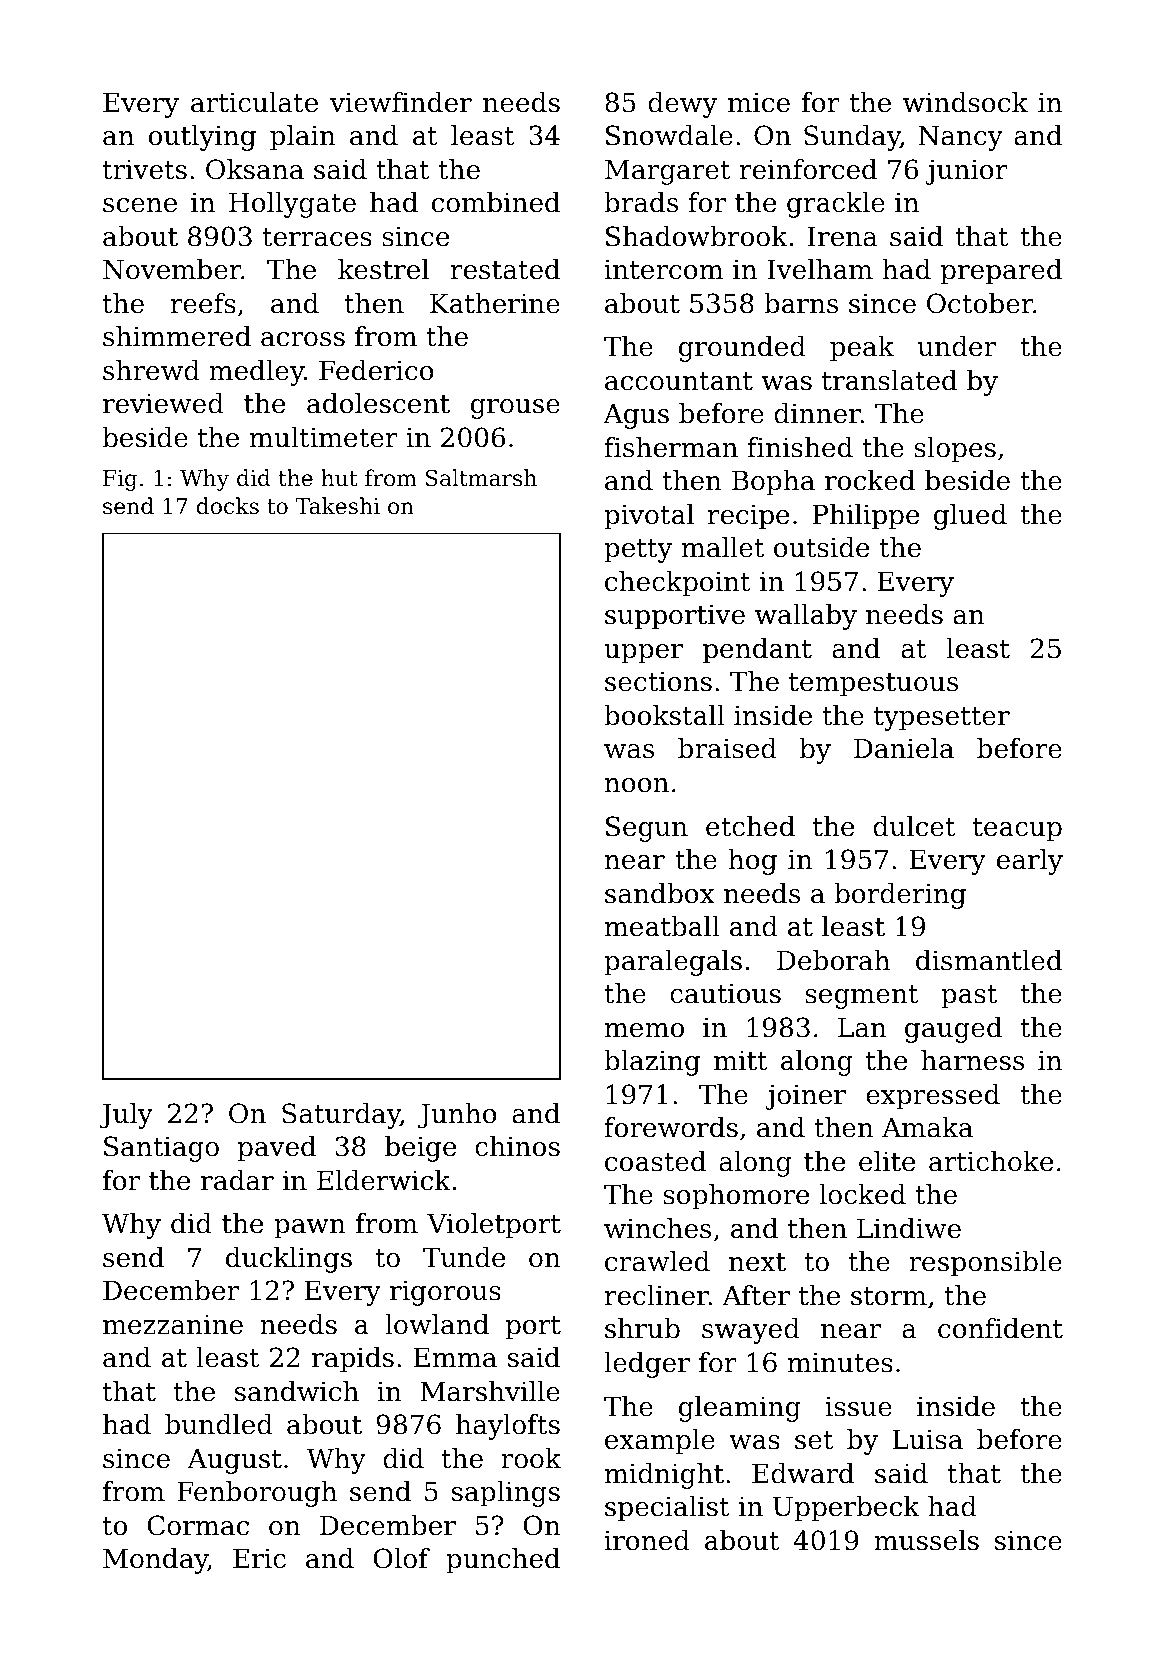 The image size is (1165, 1654). What do you see at coordinates (752, 862) in the page?
I see `hog` at bounding box center [752, 862].
